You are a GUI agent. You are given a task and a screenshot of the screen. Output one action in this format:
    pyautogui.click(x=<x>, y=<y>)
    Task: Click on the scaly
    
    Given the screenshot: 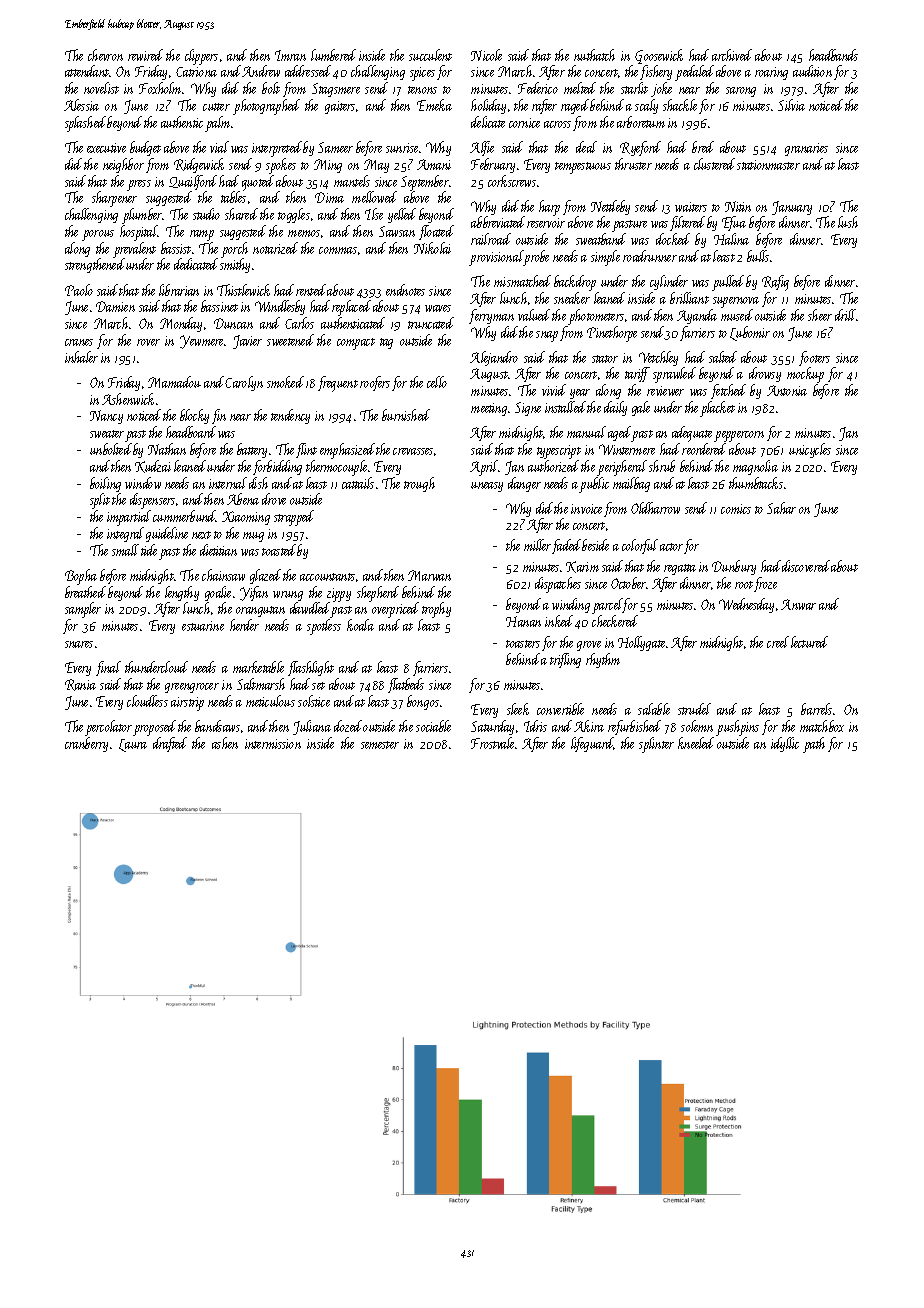 What is the action you would take?
    pyautogui.click(x=646, y=106)
